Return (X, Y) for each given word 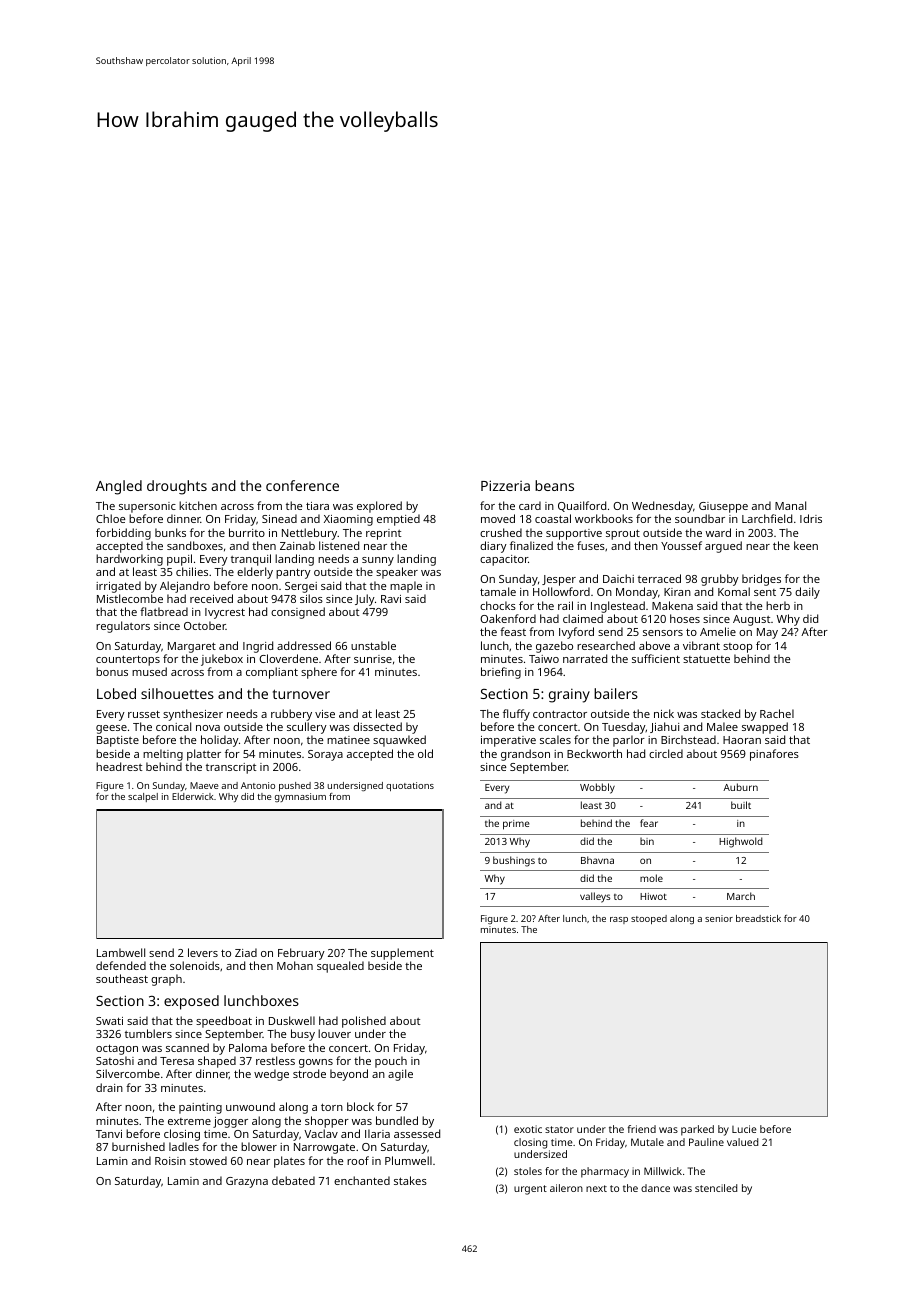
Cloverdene (288, 658)
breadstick (758, 918)
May (767, 633)
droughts (177, 487)
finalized (531, 545)
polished (364, 1022)
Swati (109, 1021)
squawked (399, 741)
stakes (410, 1180)
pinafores (774, 755)
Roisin (170, 1161)
